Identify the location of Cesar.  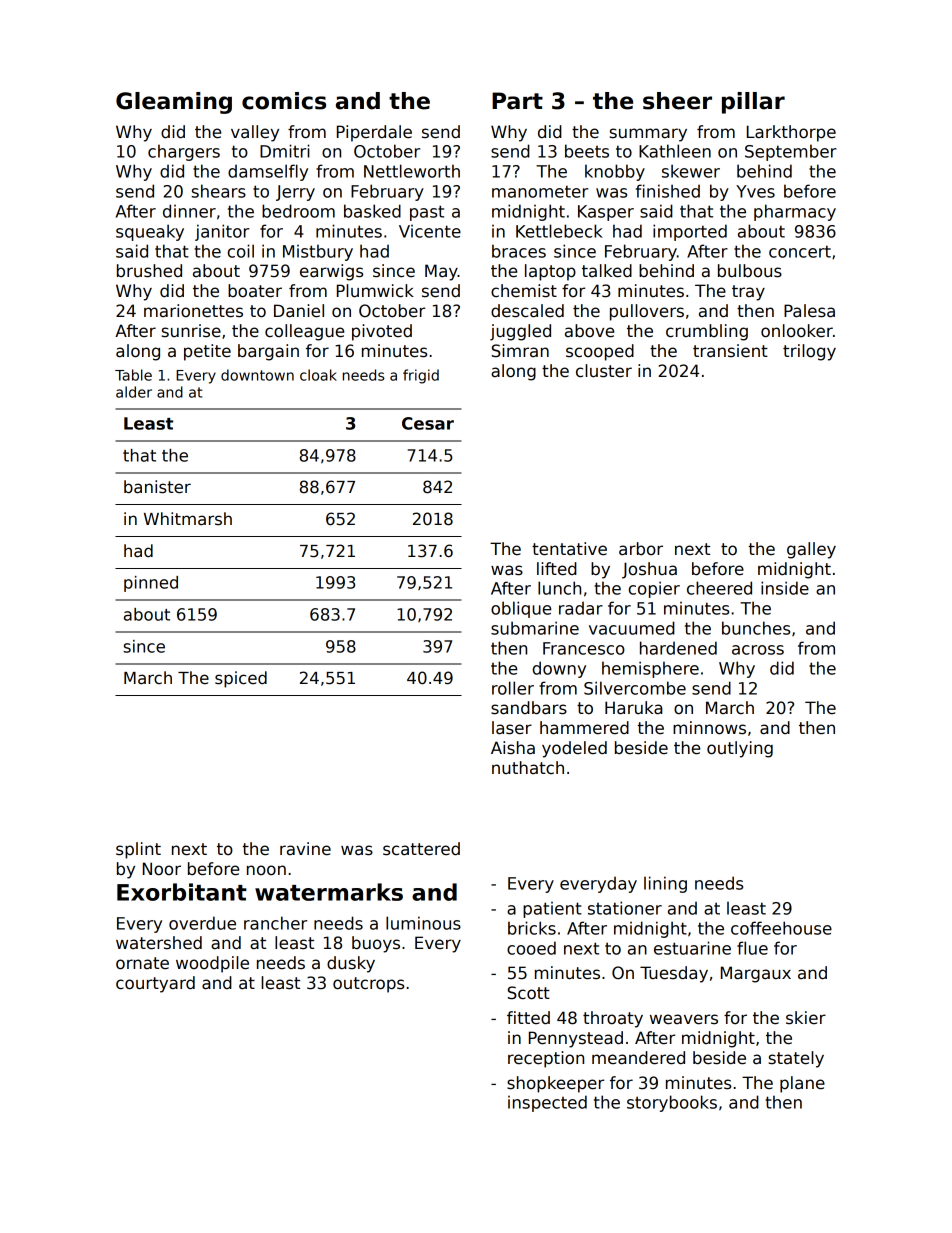
(428, 423).
